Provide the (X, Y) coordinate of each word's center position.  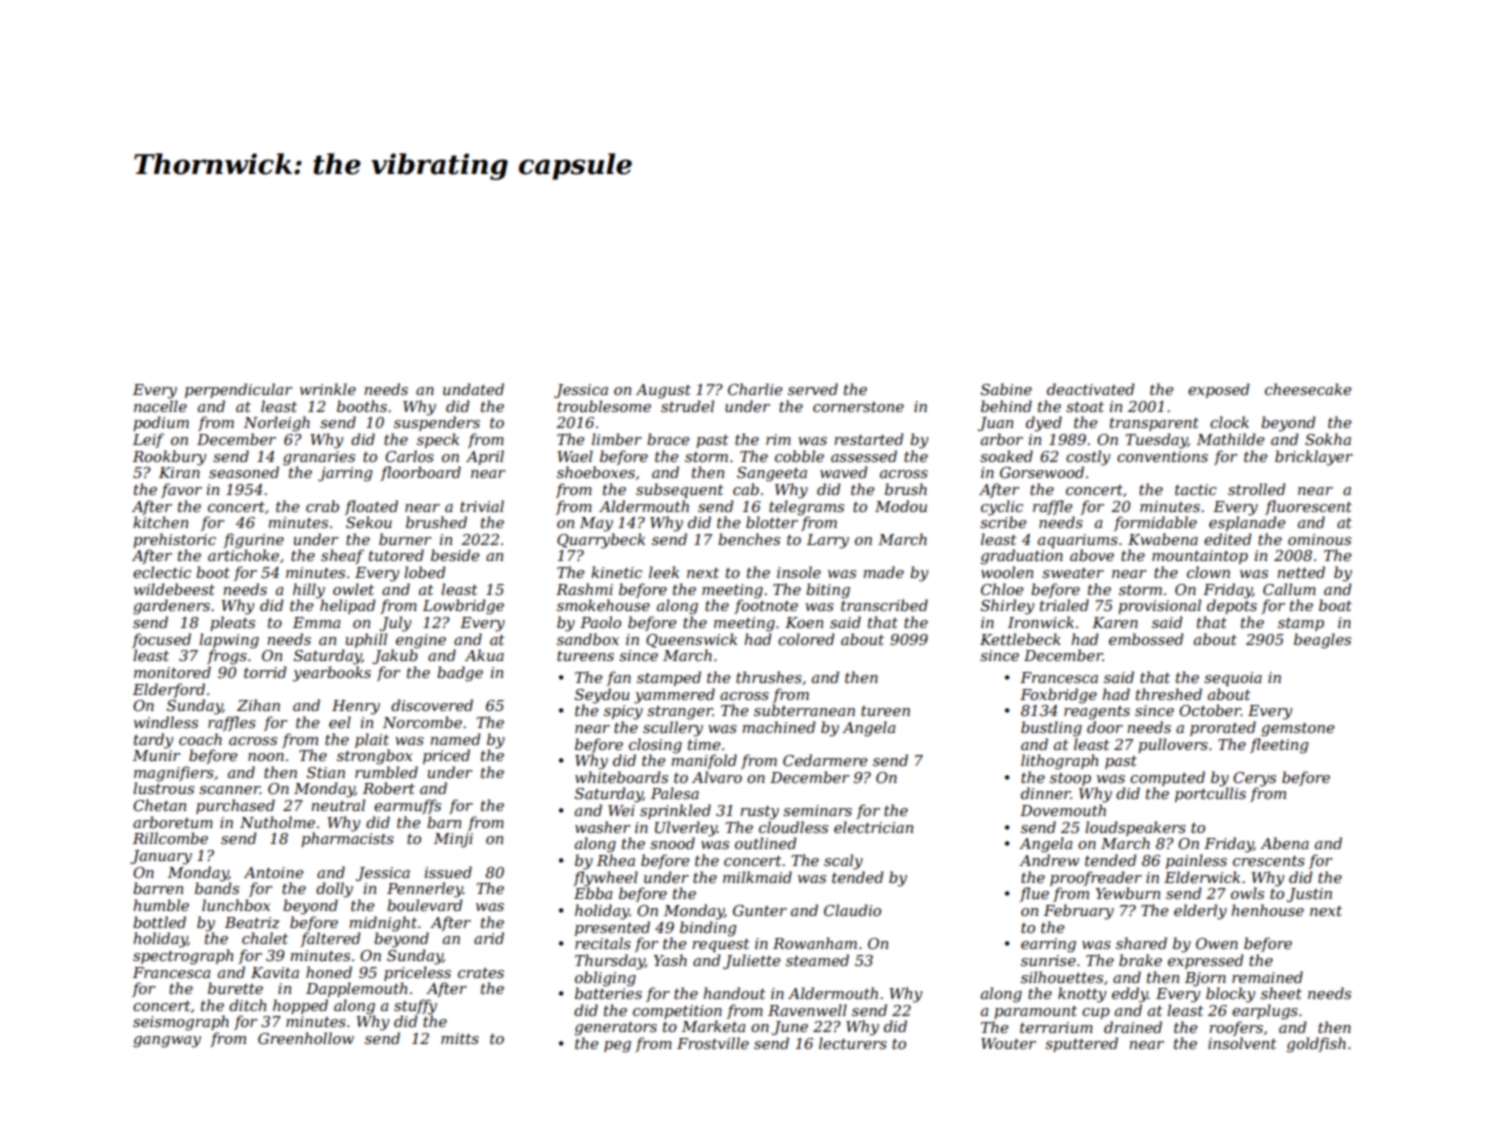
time (704, 744)
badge (460, 674)
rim (778, 439)
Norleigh (277, 424)
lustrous (163, 788)
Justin (1309, 895)
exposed (1218, 390)
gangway (167, 1042)
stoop (1070, 779)
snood (672, 843)
